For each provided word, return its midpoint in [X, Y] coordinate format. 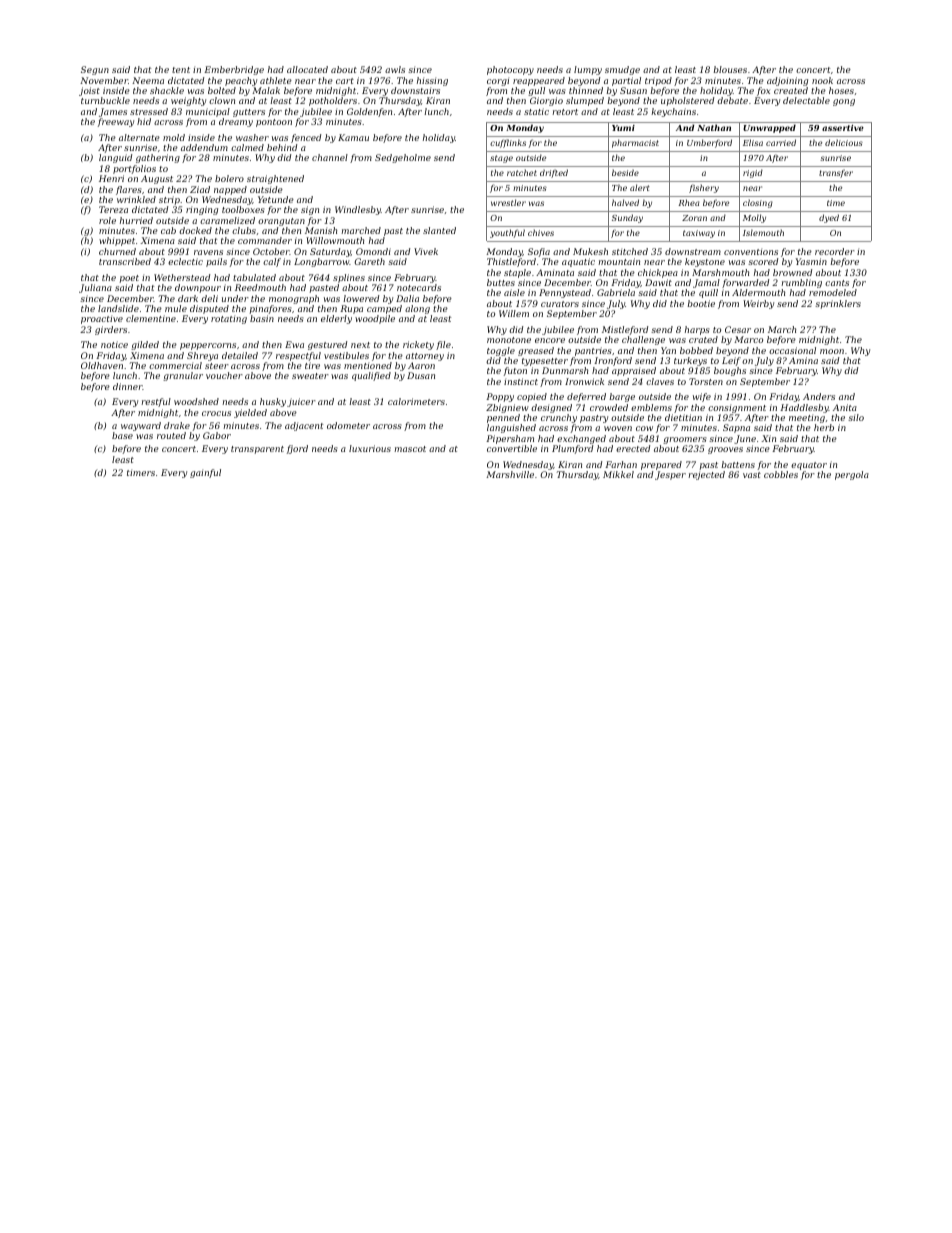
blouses [730, 69]
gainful [205, 473]
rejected [706, 475]
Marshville [510, 474]
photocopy [510, 70]
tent [181, 70]
